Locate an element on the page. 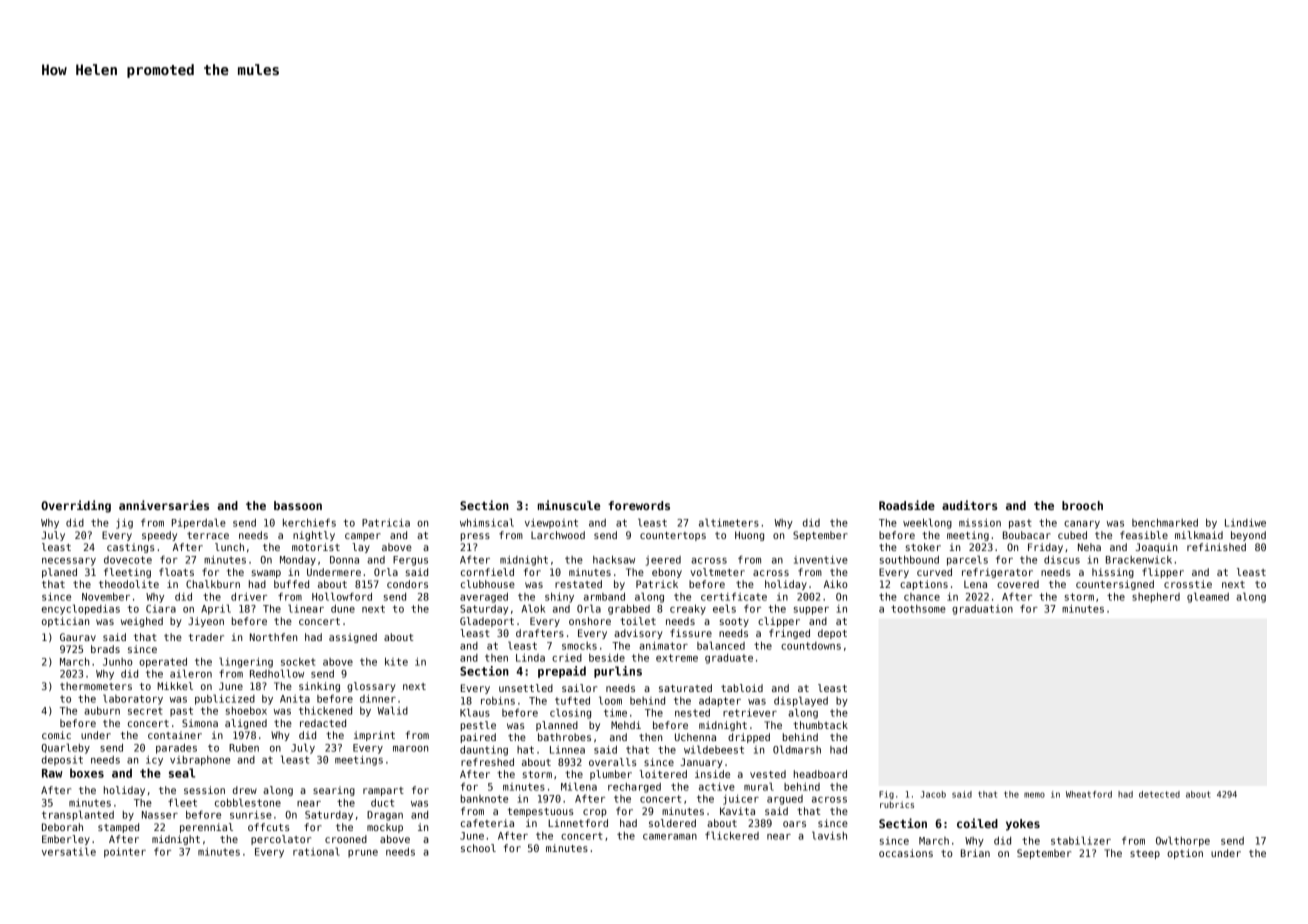 This page has width=1308, height=924. searing is located at coordinates (334, 791).
